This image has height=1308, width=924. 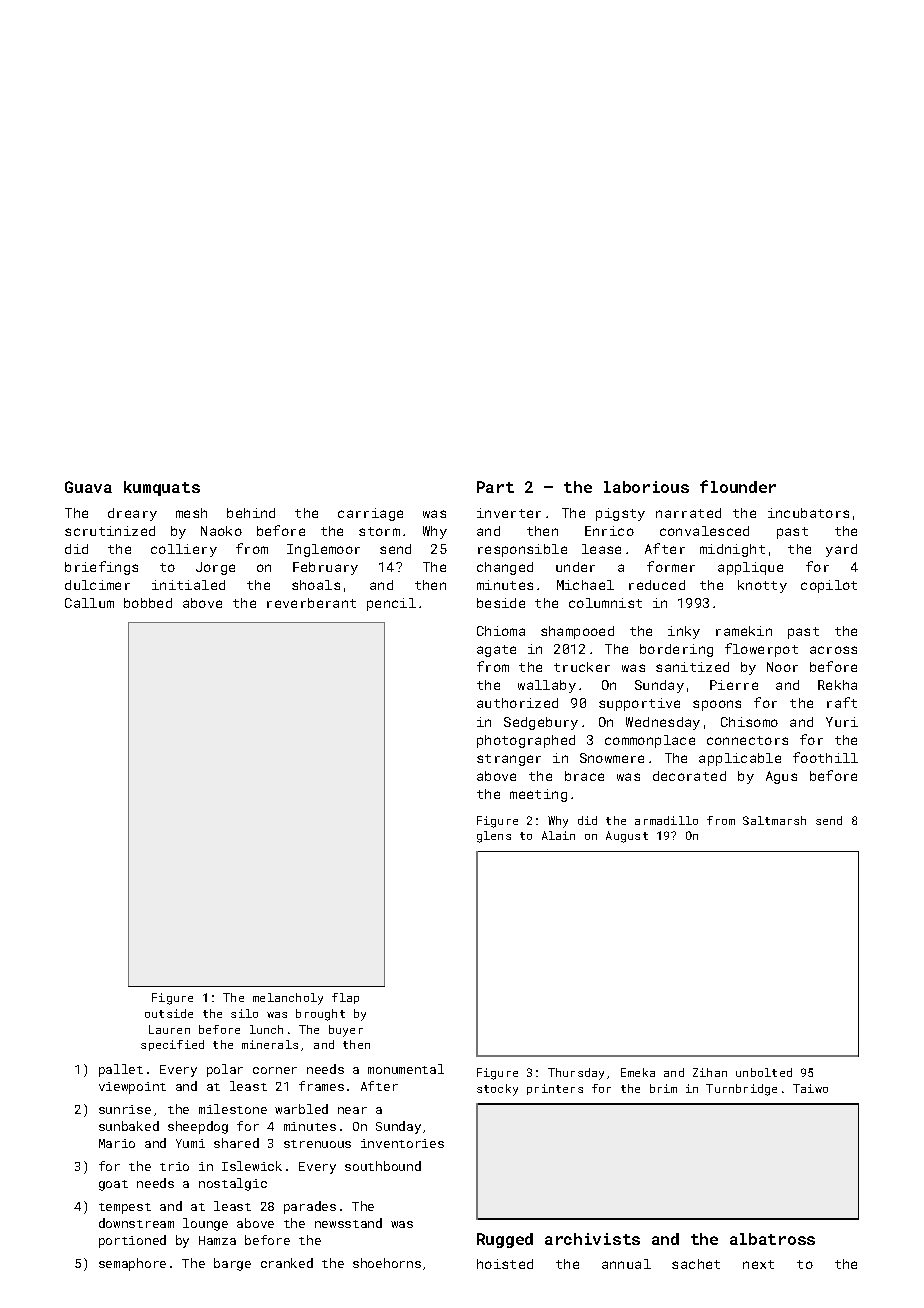 What do you see at coordinates (346, 1031) in the image?
I see `buyer` at bounding box center [346, 1031].
